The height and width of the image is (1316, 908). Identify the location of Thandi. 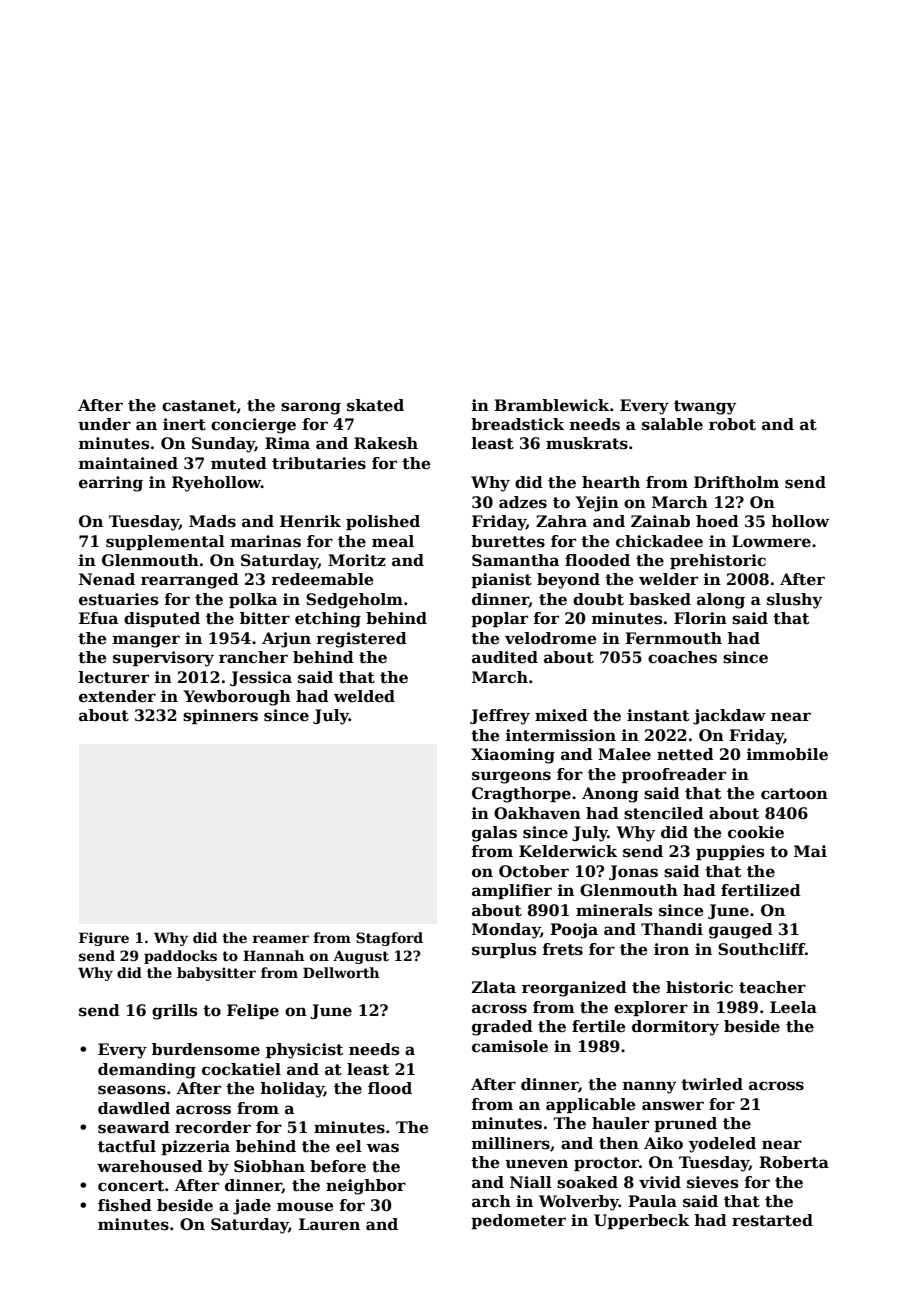
(672, 929).
